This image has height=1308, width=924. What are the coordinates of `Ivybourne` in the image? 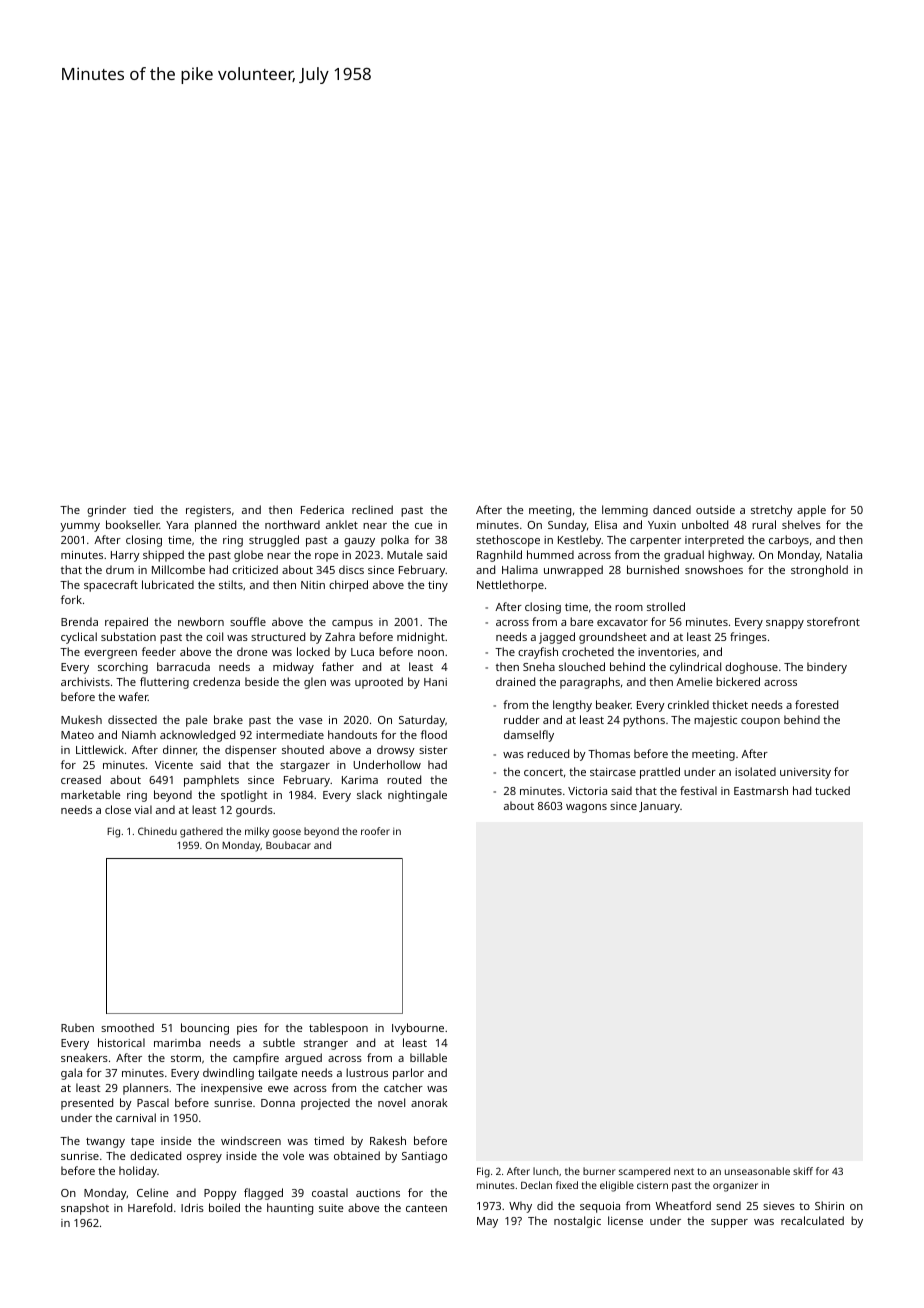 It's located at (418, 1029).
